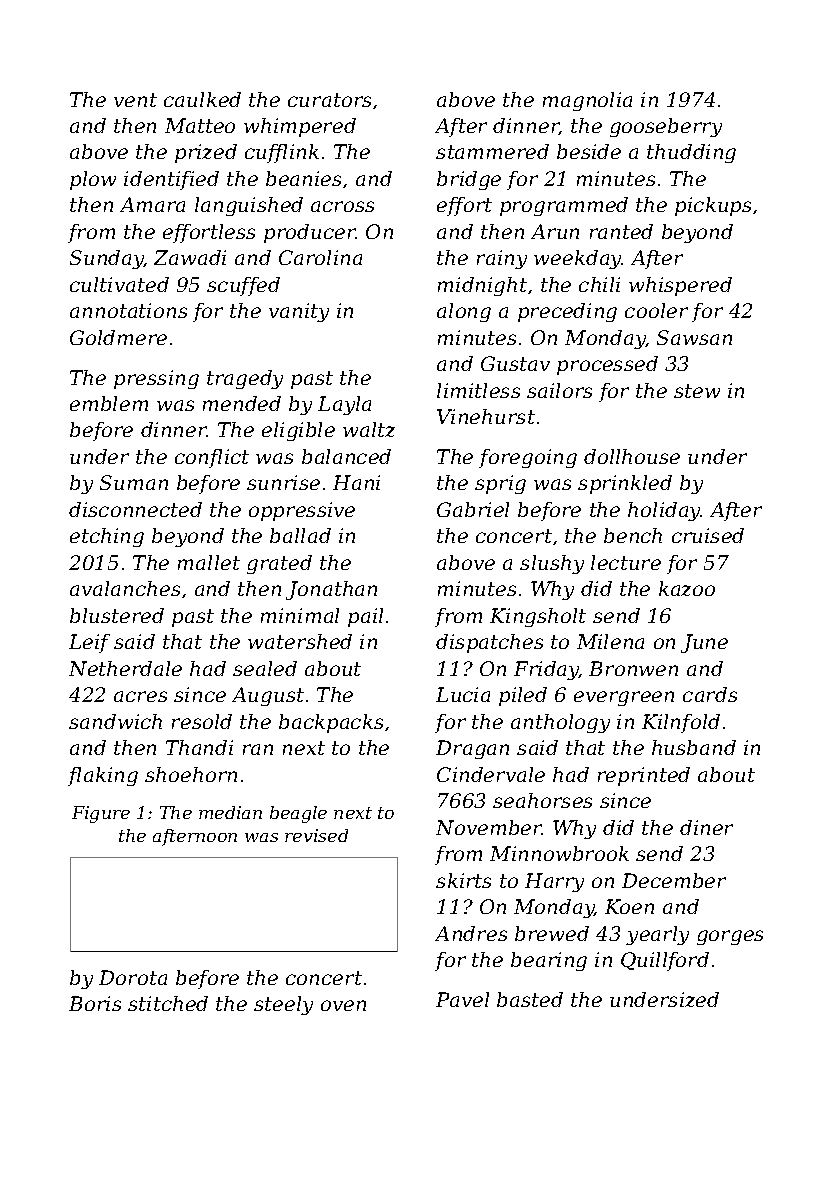 The height and width of the screenshot is (1185, 835). I want to click on grated, so click(279, 564).
